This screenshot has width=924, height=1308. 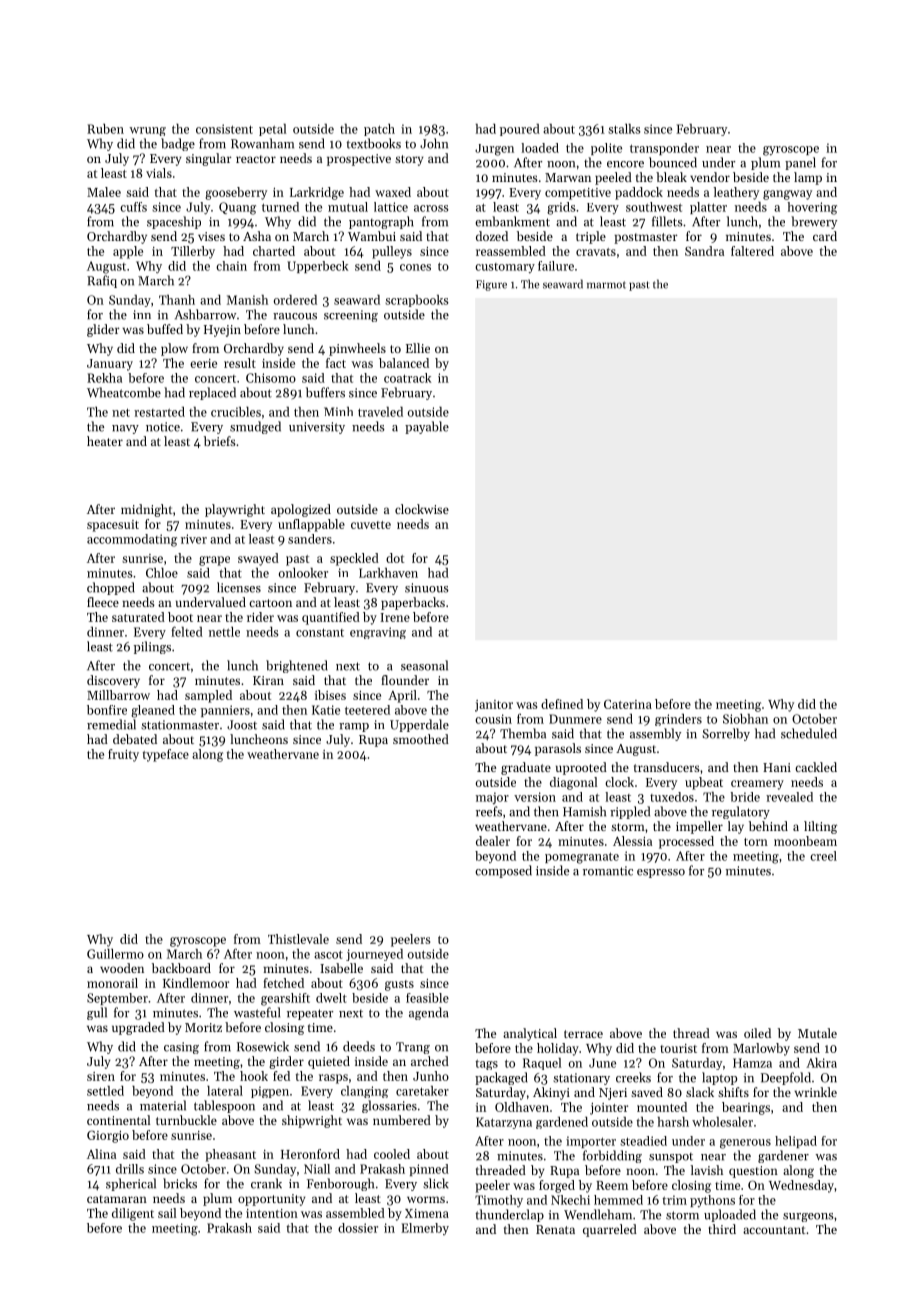 What do you see at coordinates (425, 1229) in the screenshot?
I see `Elmerby` at bounding box center [425, 1229].
